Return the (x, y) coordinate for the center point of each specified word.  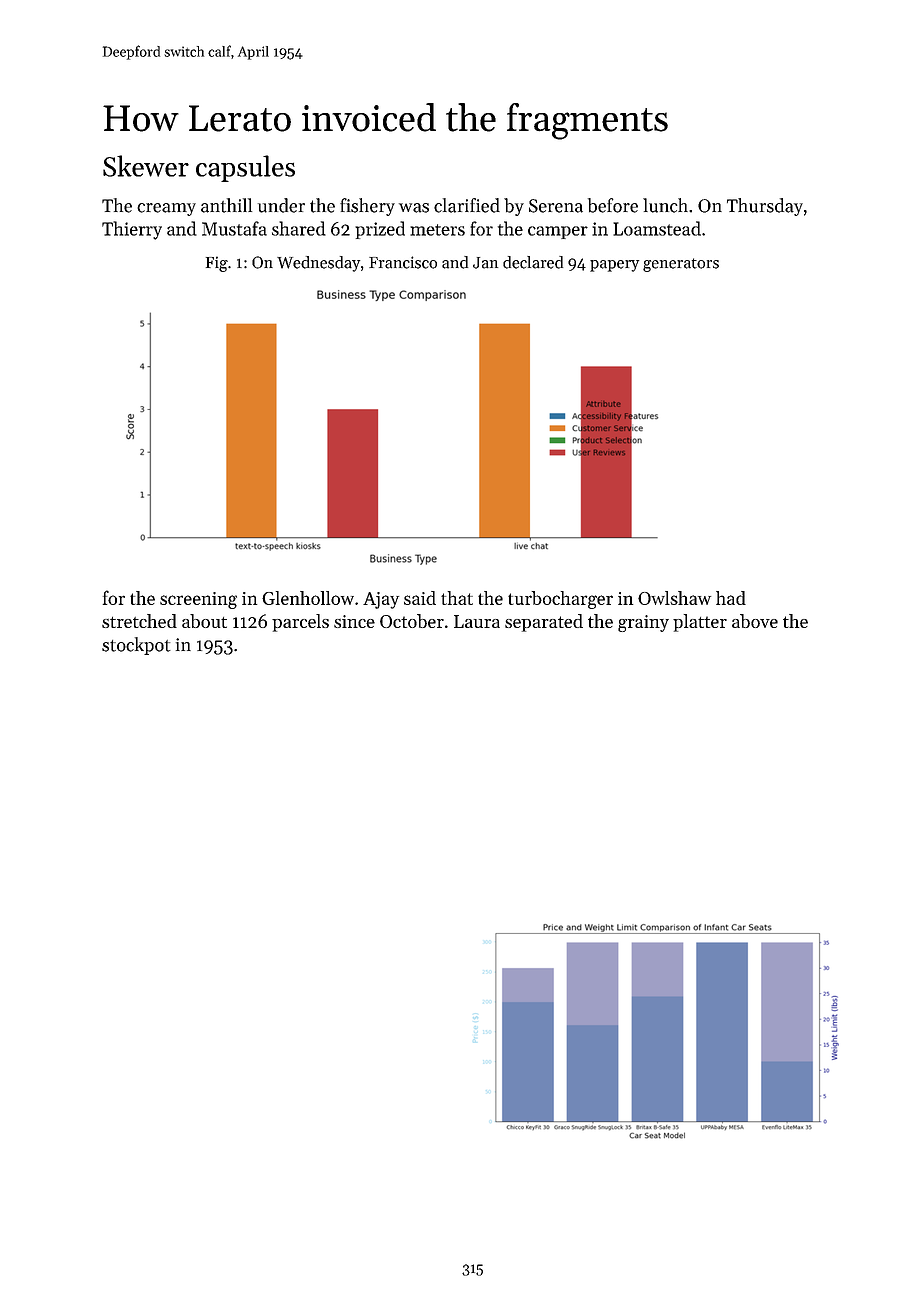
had (731, 598)
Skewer (146, 166)
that (457, 598)
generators (681, 265)
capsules (245, 168)
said (420, 598)
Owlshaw (674, 598)
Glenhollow (308, 598)
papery (614, 266)
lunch (665, 205)
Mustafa (234, 228)
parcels (300, 623)
